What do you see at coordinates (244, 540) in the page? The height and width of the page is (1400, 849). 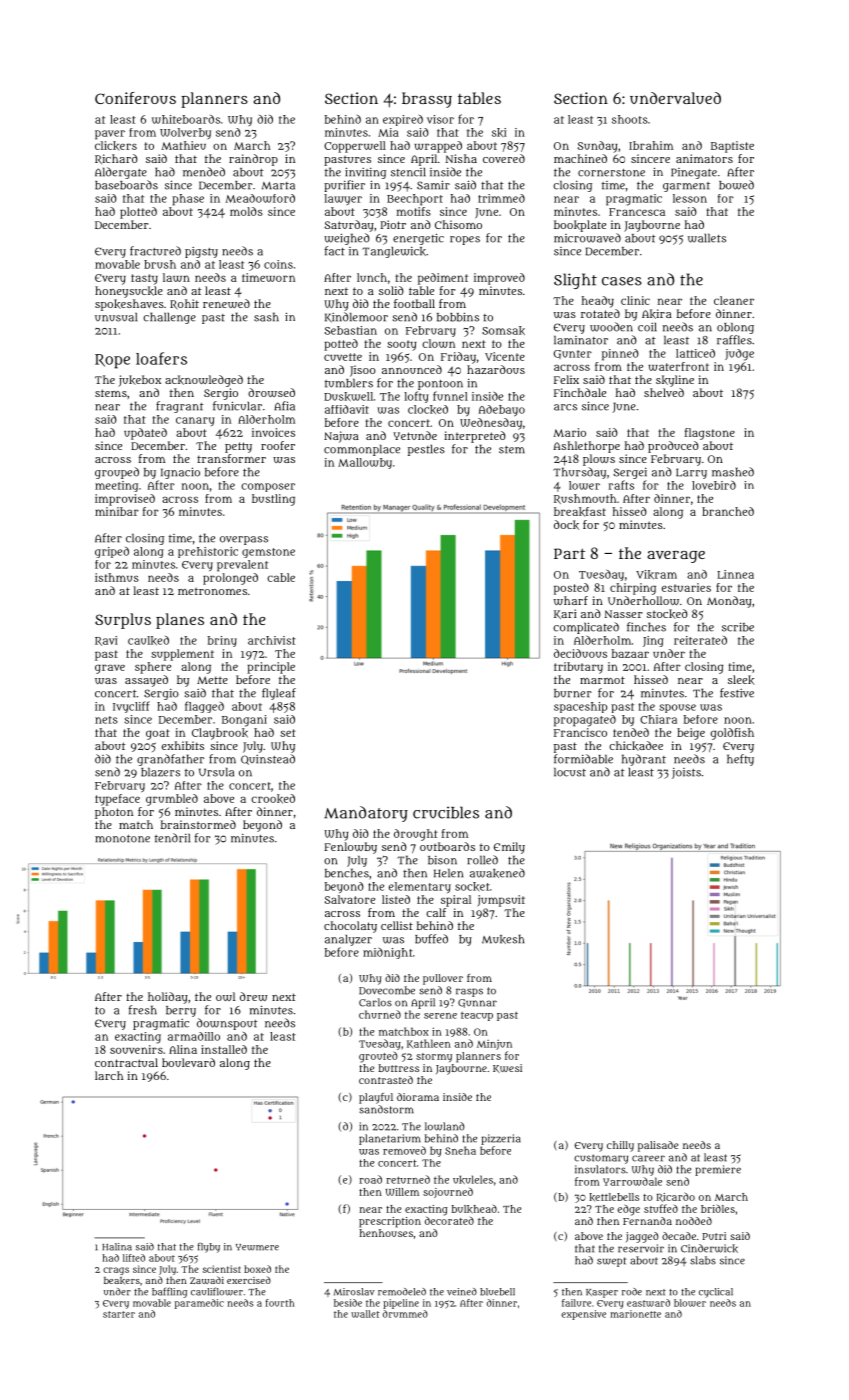 I see `overpass` at bounding box center [244, 540].
